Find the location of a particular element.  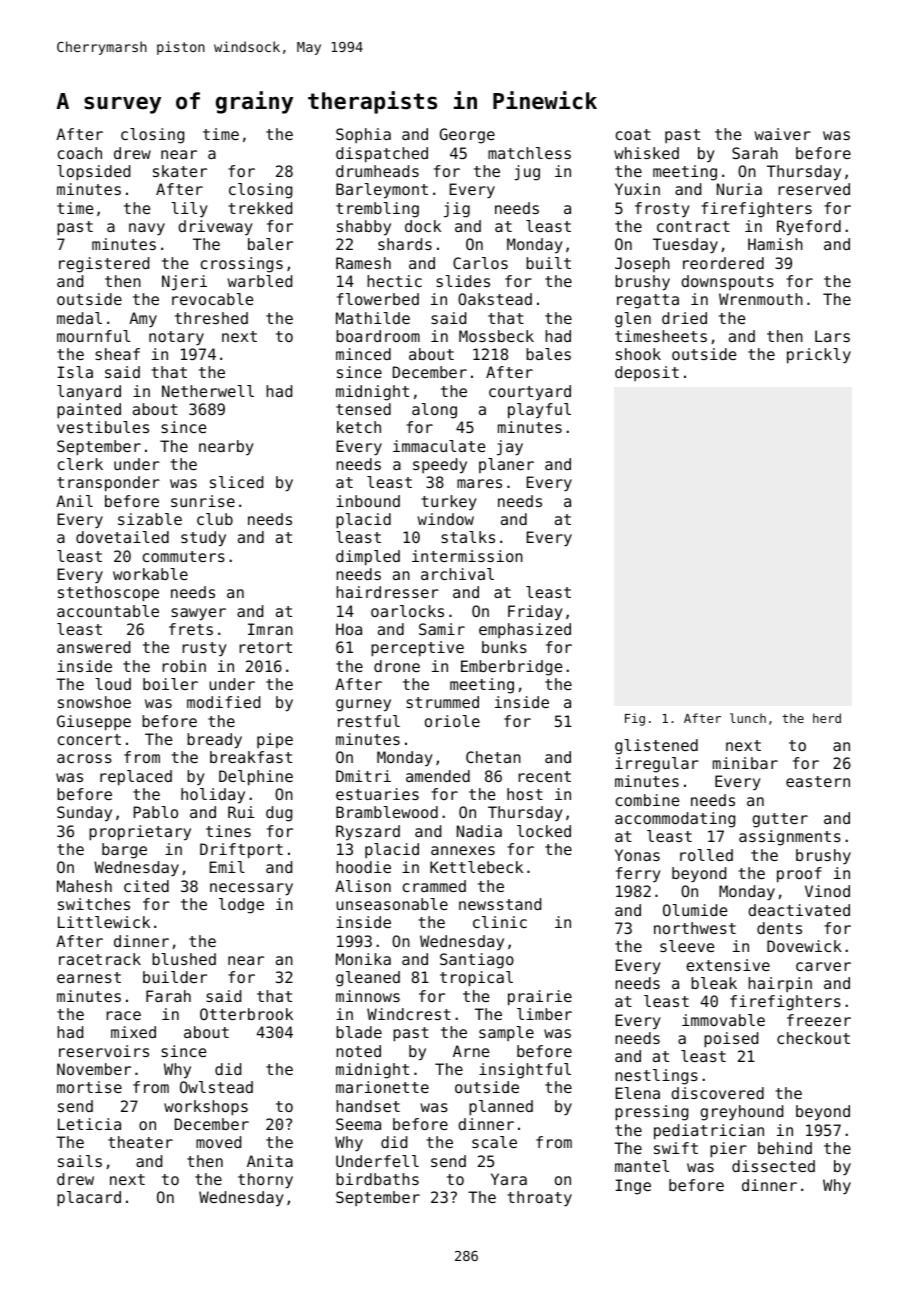

bleak is located at coordinates (714, 983).
